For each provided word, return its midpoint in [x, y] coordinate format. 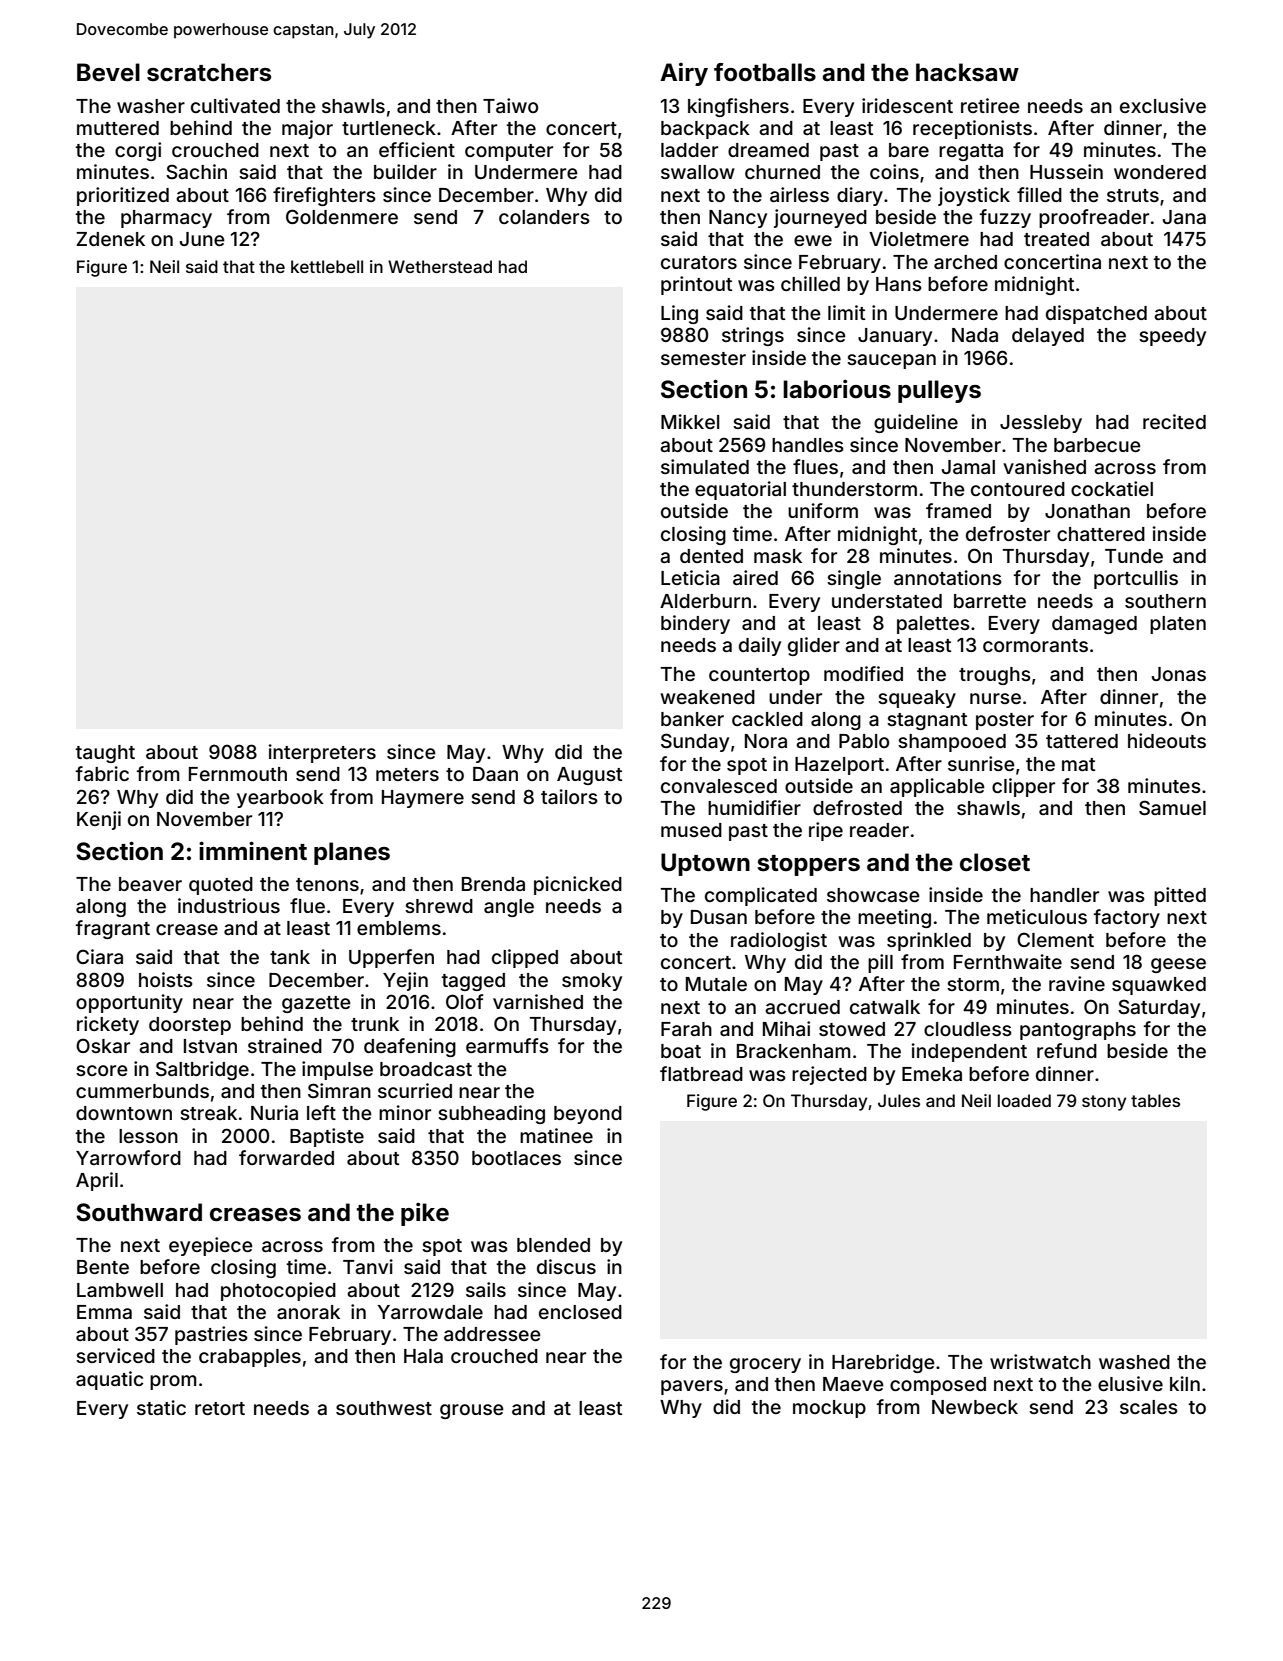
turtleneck [389, 128]
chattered [1101, 534]
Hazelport [839, 766]
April [97, 1181]
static [161, 1407]
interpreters [322, 753]
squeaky [917, 699]
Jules [899, 1100]
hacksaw [967, 72]
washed [1134, 1362]
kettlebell [327, 266]
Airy [684, 74]
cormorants [1035, 645]
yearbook [280, 799]
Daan [495, 774]
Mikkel [690, 421]
